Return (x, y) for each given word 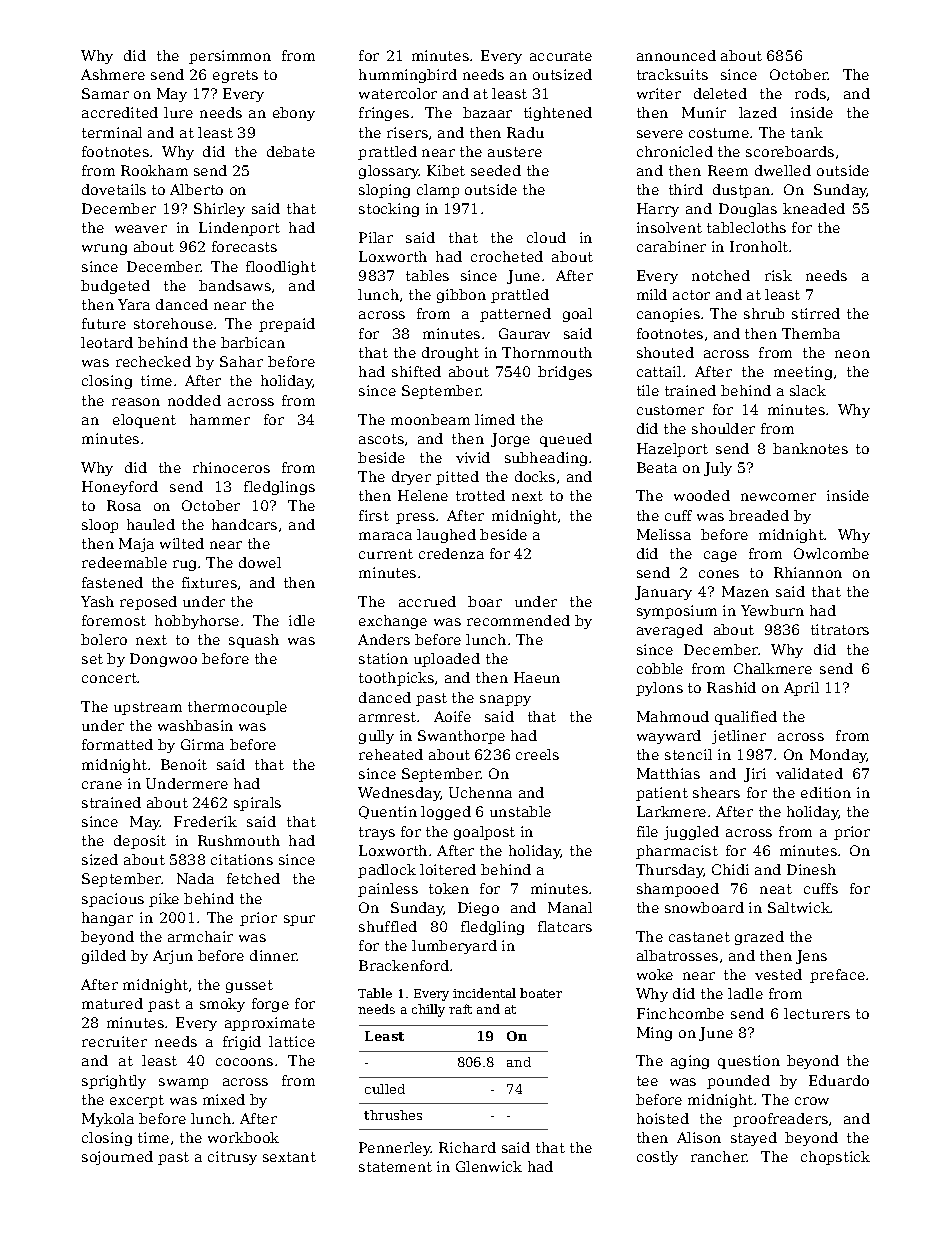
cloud (546, 237)
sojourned (117, 1158)
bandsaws (235, 285)
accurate (561, 56)
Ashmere (113, 74)
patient (662, 794)
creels (537, 754)
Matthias (668, 773)
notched (721, 275)
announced (676, 55)
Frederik (205, 821)
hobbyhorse (197, 622)
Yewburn (772, 610)
